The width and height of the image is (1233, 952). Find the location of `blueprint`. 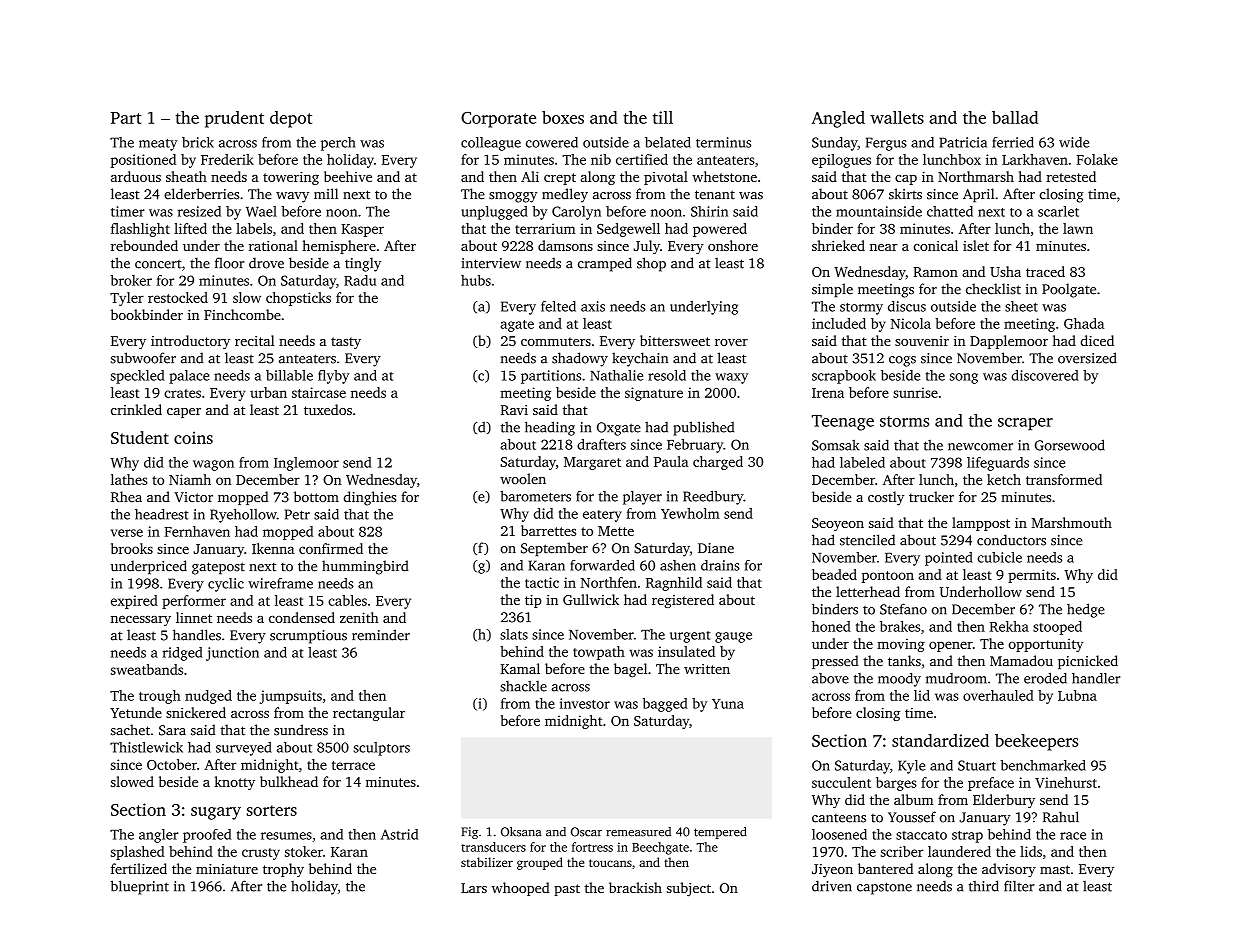

blueprint is located at coordinates (139, 887).
